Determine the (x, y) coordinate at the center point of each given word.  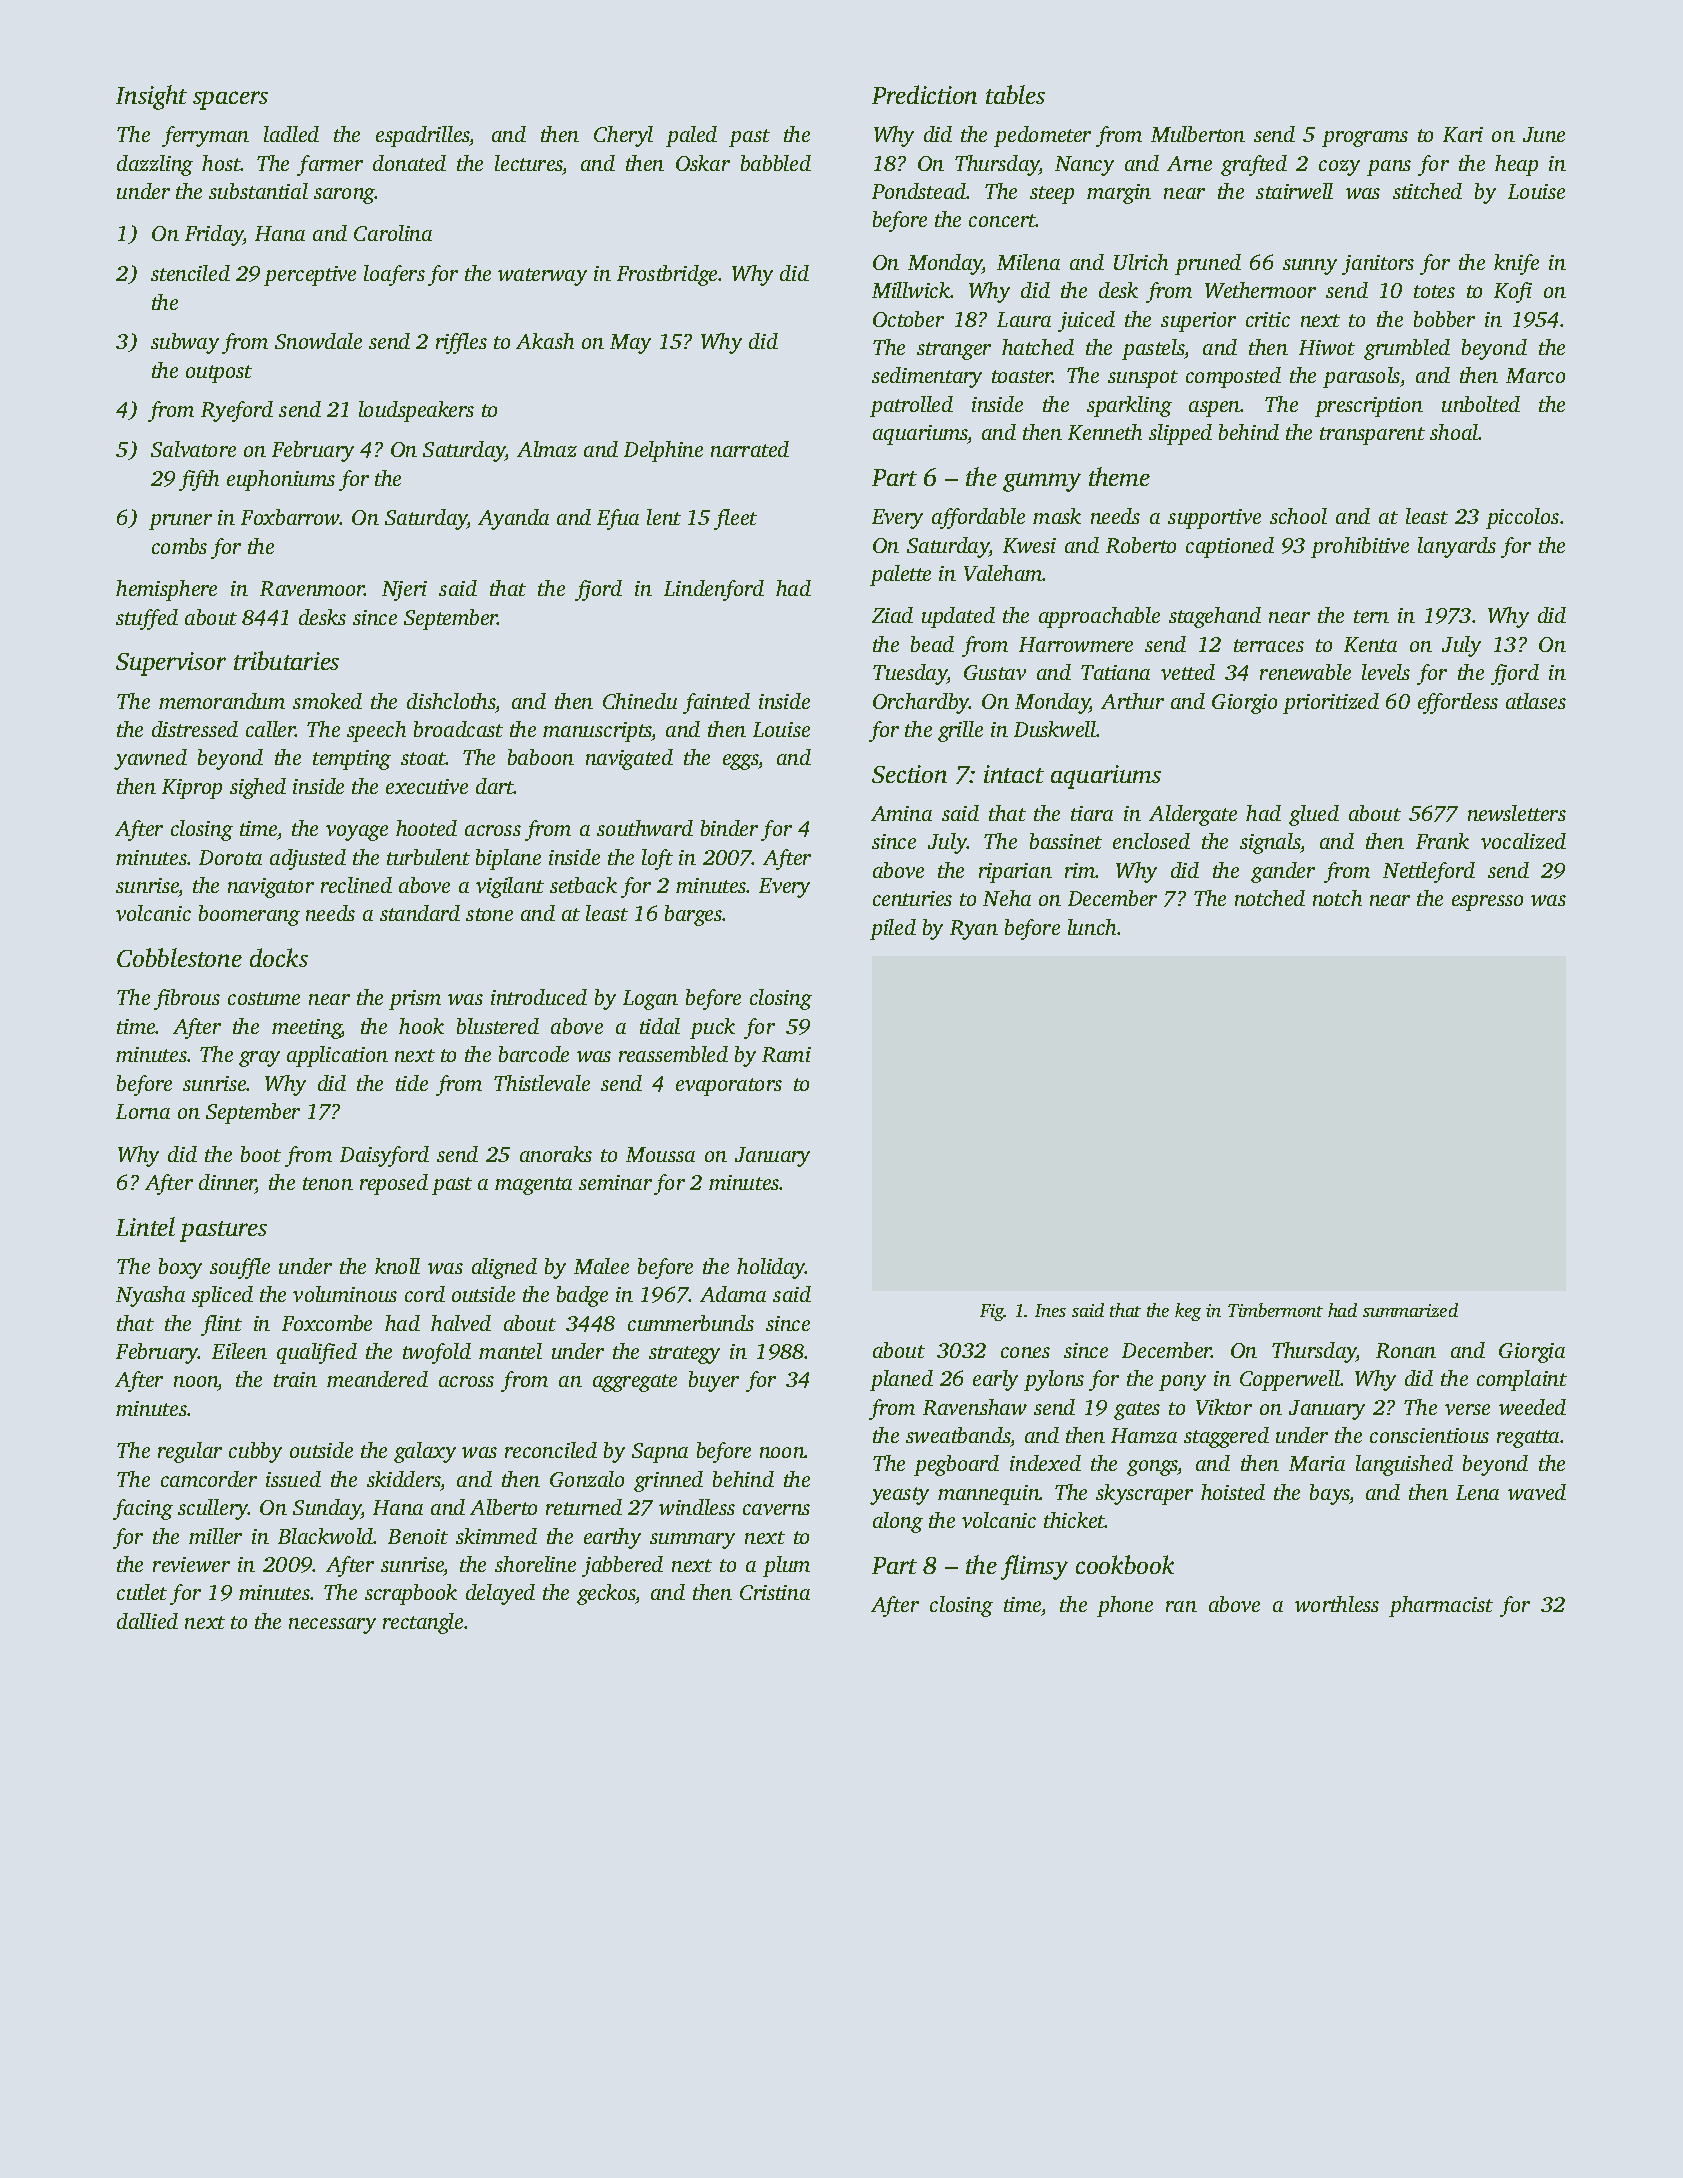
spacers (230, 100)
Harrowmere (1076, 644)
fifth (199, 480)
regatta (1528, 1439)
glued (1314, 815)
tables (1015, 94)
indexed (1045, 1463)
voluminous (345, 1294)
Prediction (924, 94)
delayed (500, 1594)
